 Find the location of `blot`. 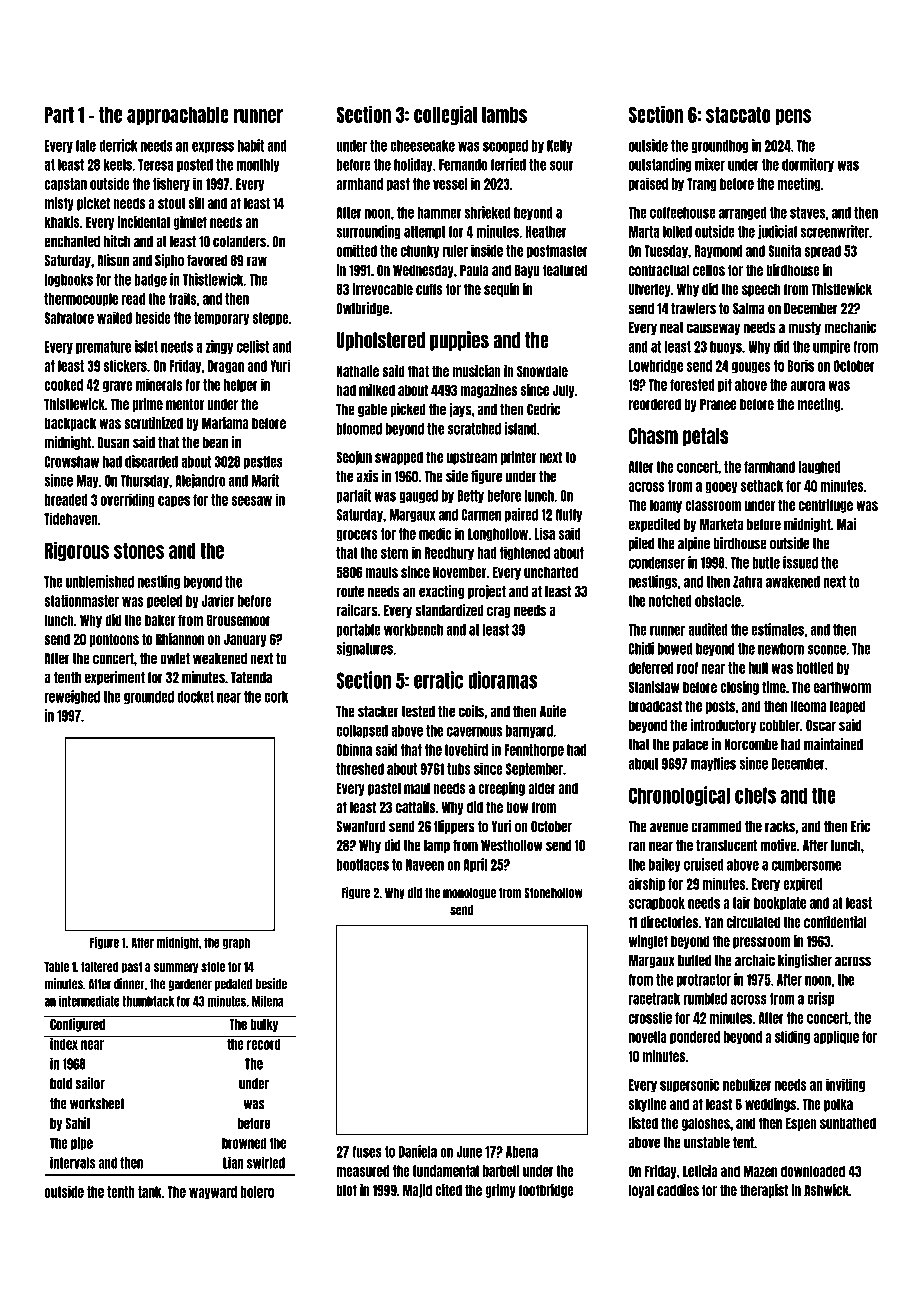

blot is located at coordinates (346, 1190).
